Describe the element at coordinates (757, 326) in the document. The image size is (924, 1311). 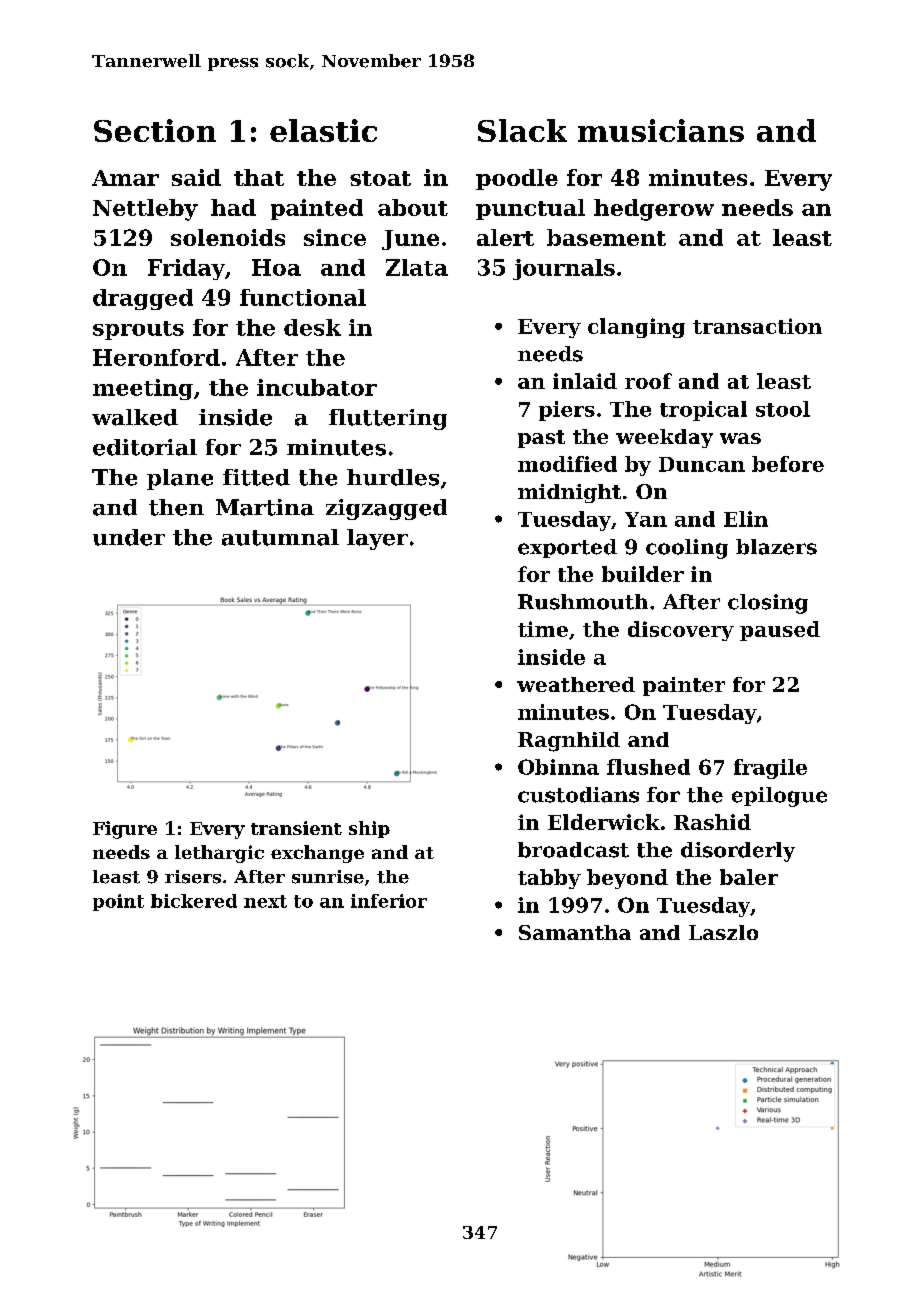
I see `transaction` at that location.
